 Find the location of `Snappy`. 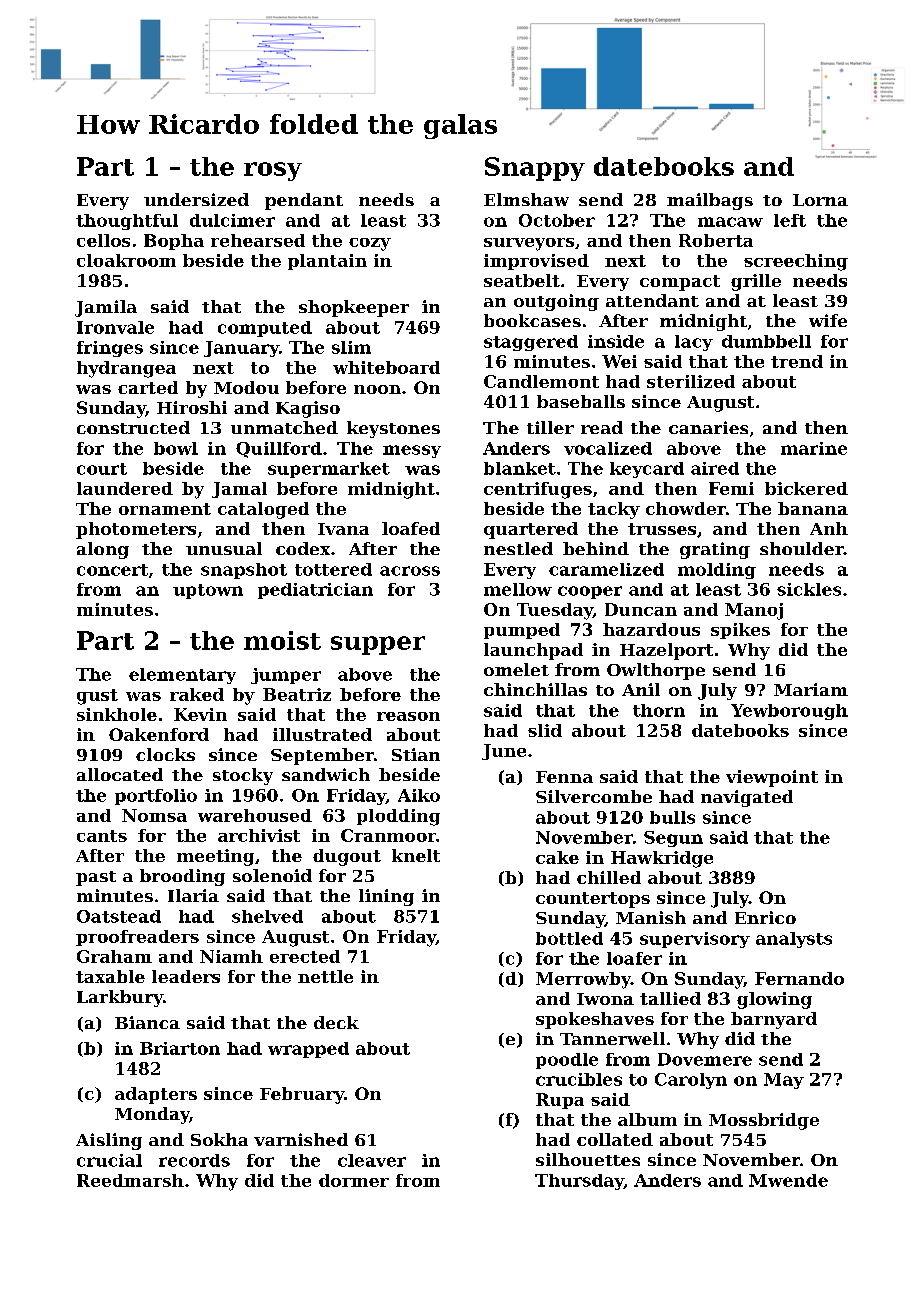

Snappy is located at coordinates (535, 169).
